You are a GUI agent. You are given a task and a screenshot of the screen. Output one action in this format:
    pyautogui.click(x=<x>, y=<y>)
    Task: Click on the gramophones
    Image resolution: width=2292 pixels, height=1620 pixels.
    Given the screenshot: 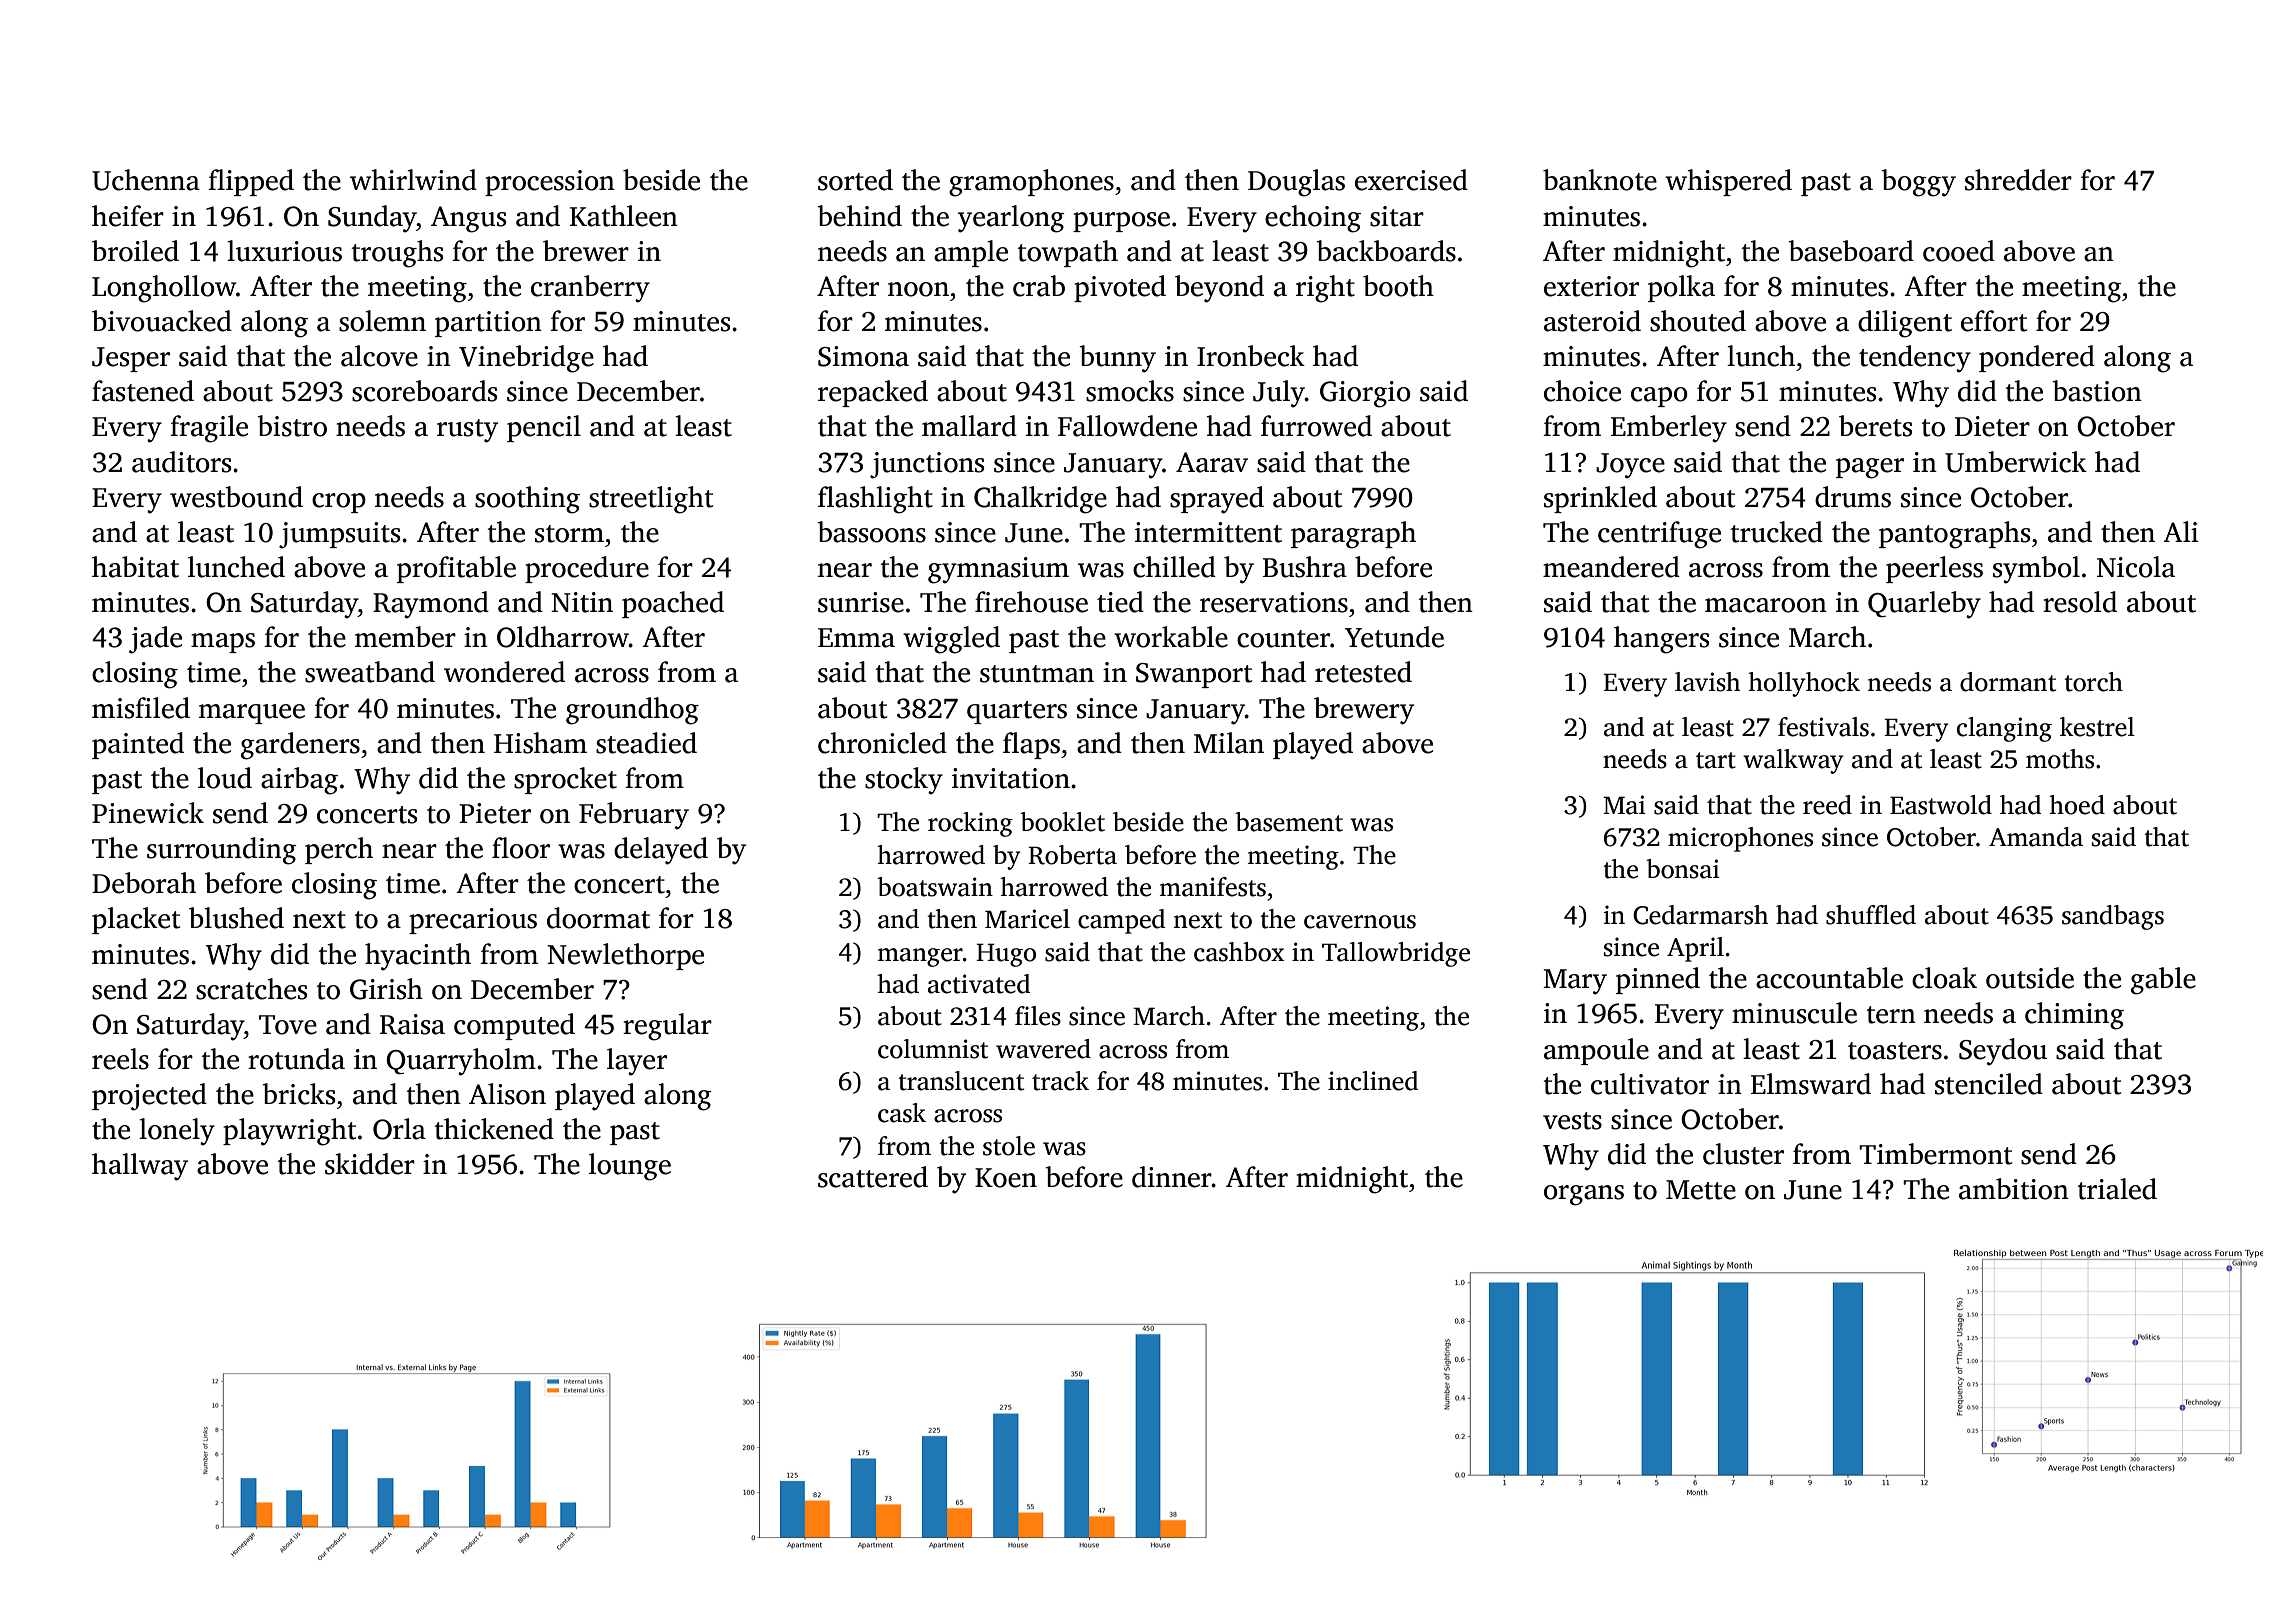 What is the action you would take?
    pyautogui.click(x=1031, y=183)
